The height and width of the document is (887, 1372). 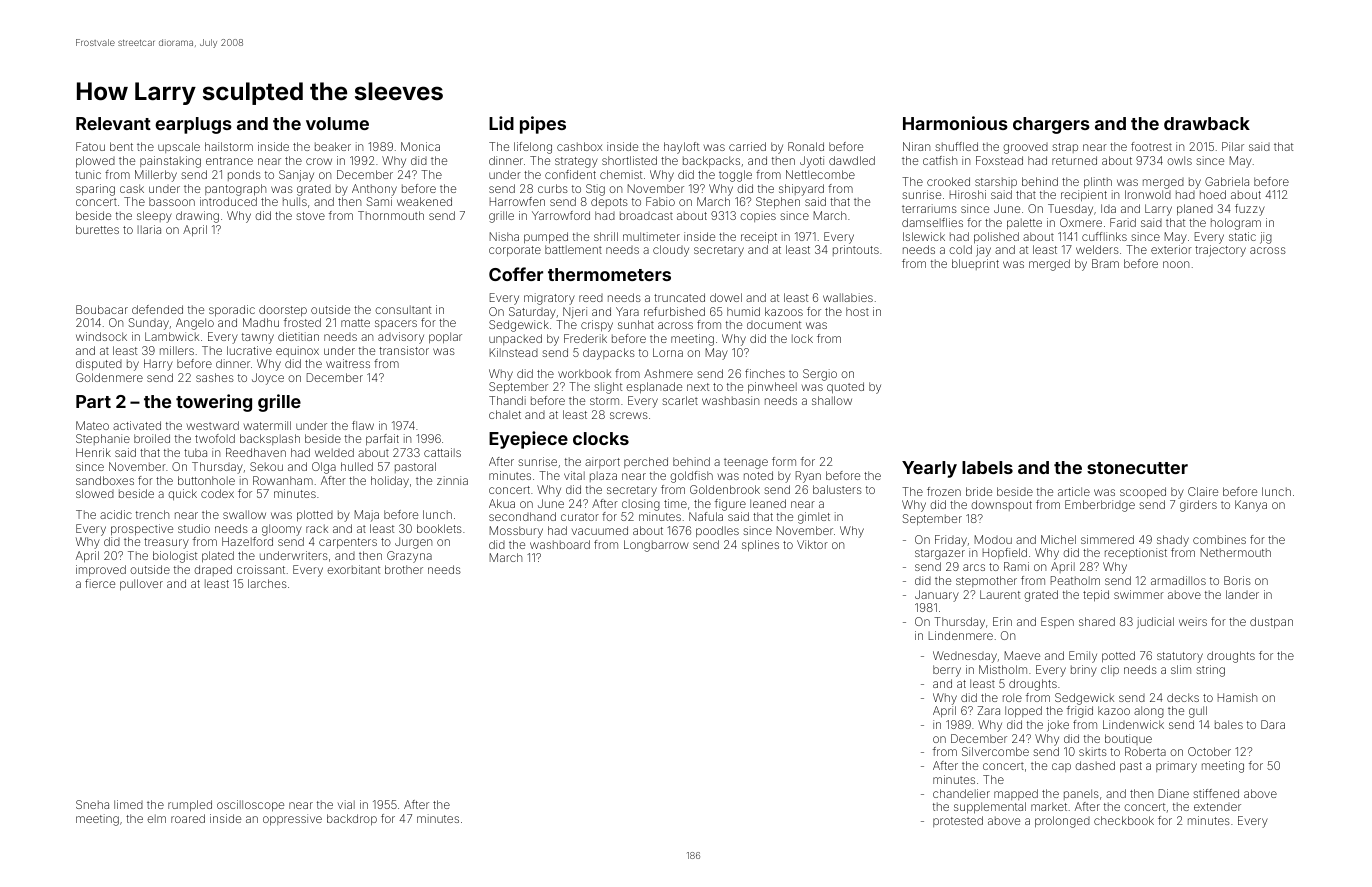 I want to click on drawback, so click(x=1207, y=123).
